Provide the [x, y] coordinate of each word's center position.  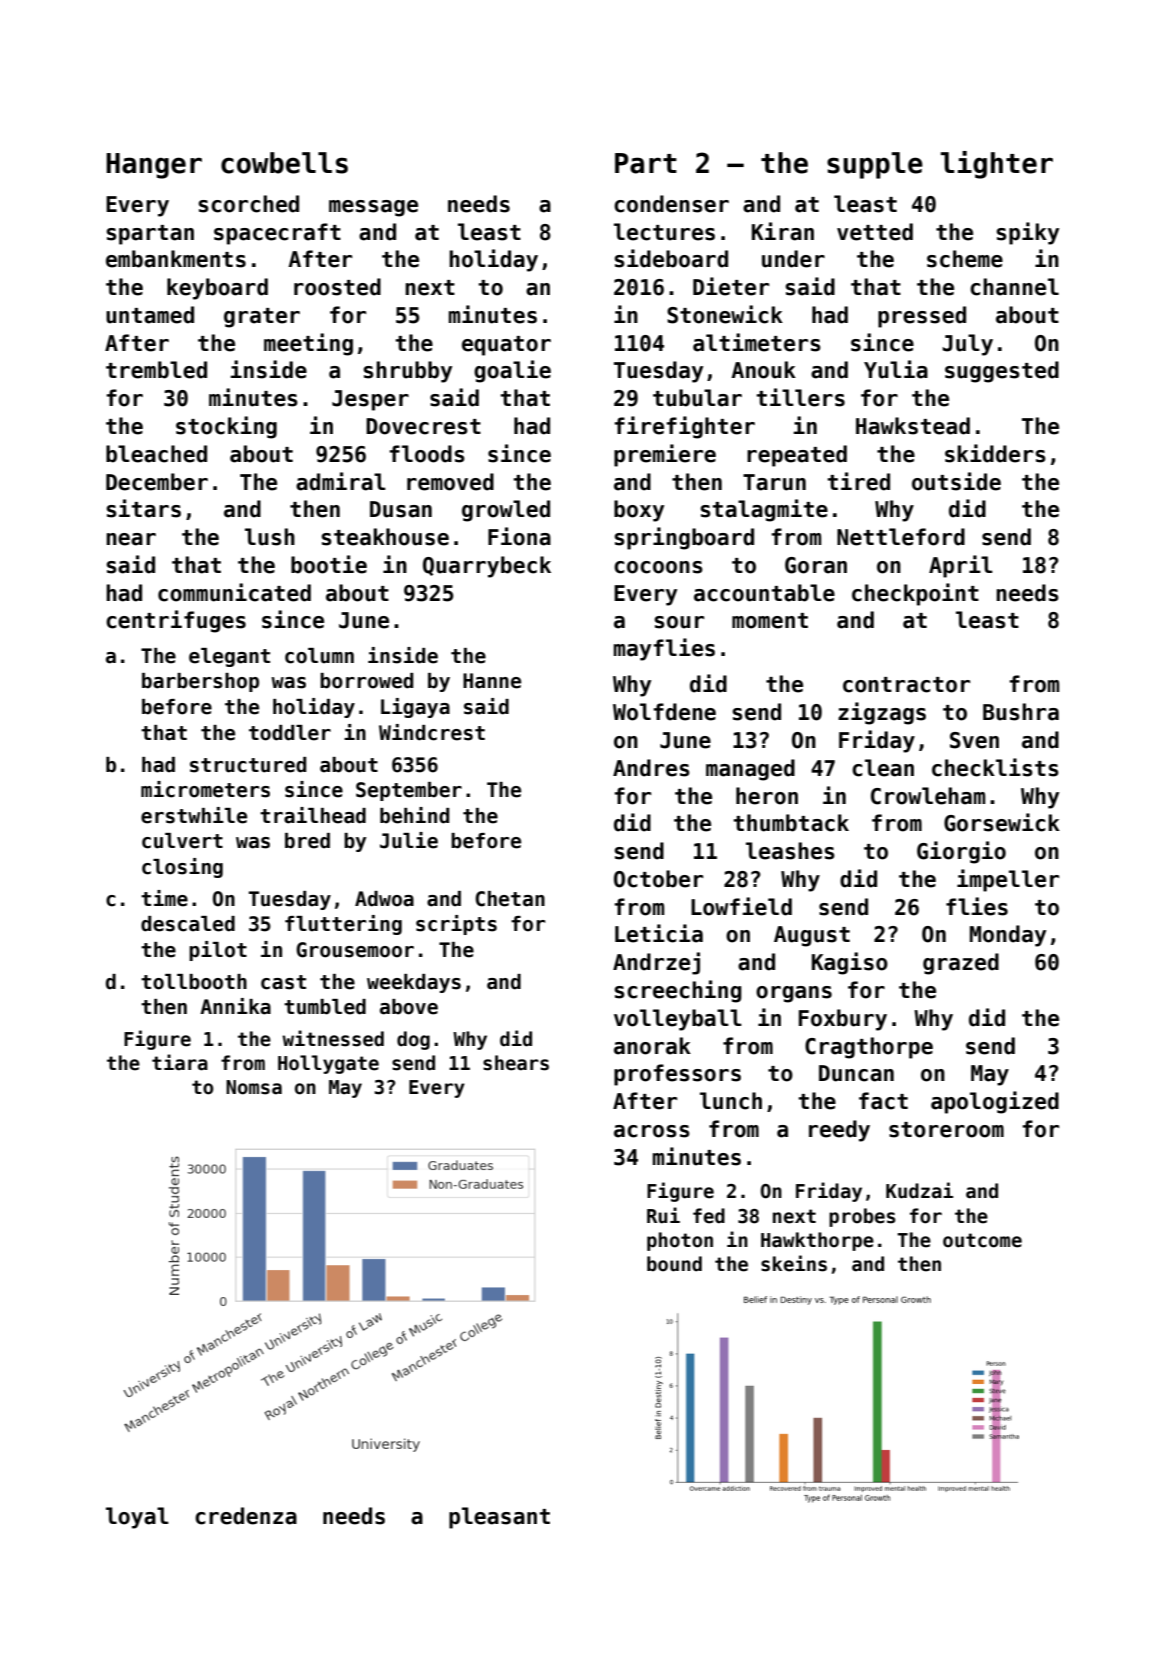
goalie [512, 371]
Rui [663, 1215]
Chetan [510, 899]
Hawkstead [913, 426]
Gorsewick [1002, 822]
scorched [248, 204]
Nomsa [254, 1087]
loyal [137, 1518]
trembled [156, 370]
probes [862, 1217]
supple [875, 165]
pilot [218, 951]
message [373, 208]
